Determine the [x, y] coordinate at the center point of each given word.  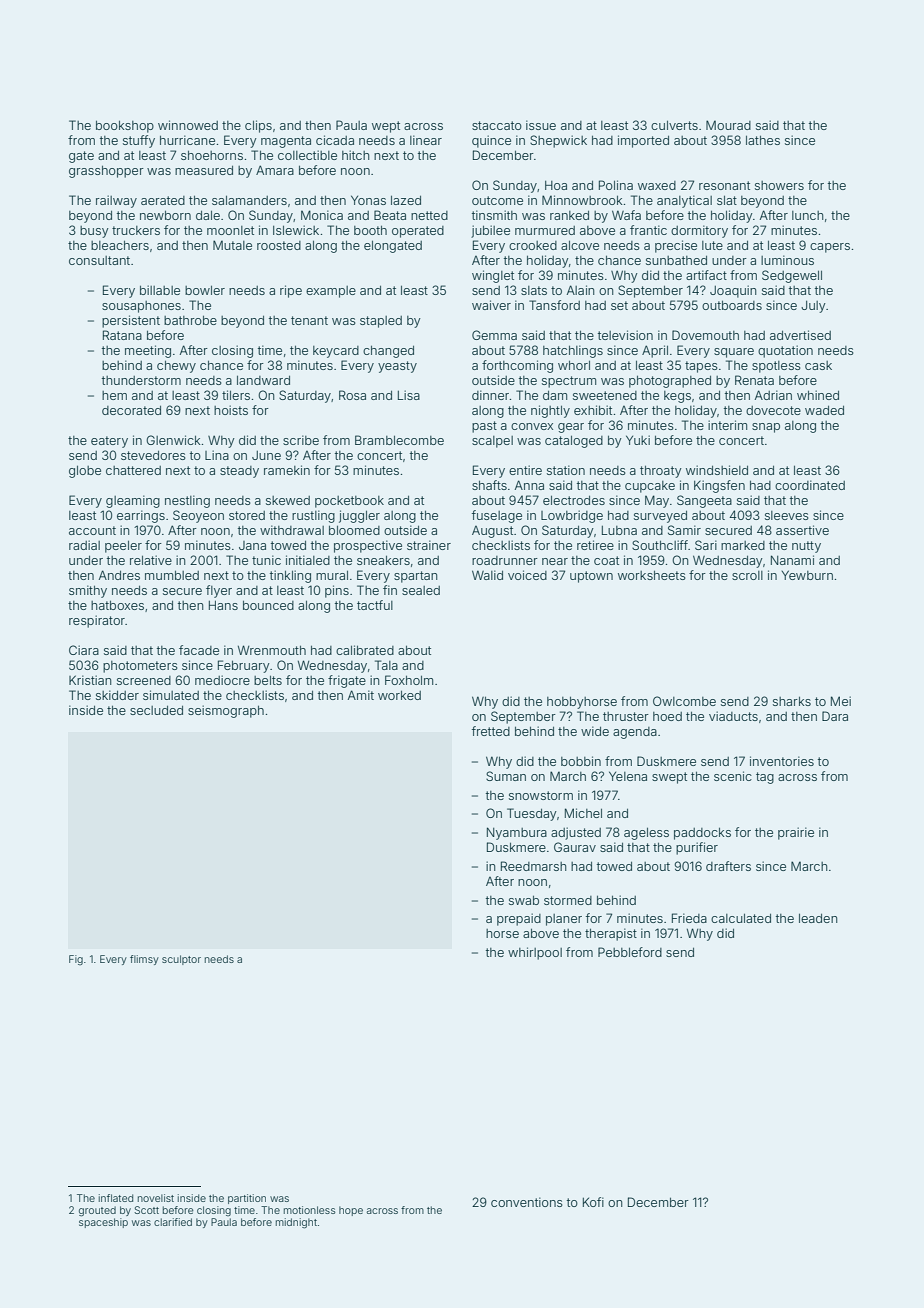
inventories [782, 761]
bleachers [120, 245]
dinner [490, 395]
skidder [117, 695]
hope [351, 1211]
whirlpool [535, 953]
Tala [386, 665]
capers [830, 248]
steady [239, 472]
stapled [381, 322]
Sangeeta [704, 501]
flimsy [144, 960]
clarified [173, 1222]
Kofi [593, 1202]
